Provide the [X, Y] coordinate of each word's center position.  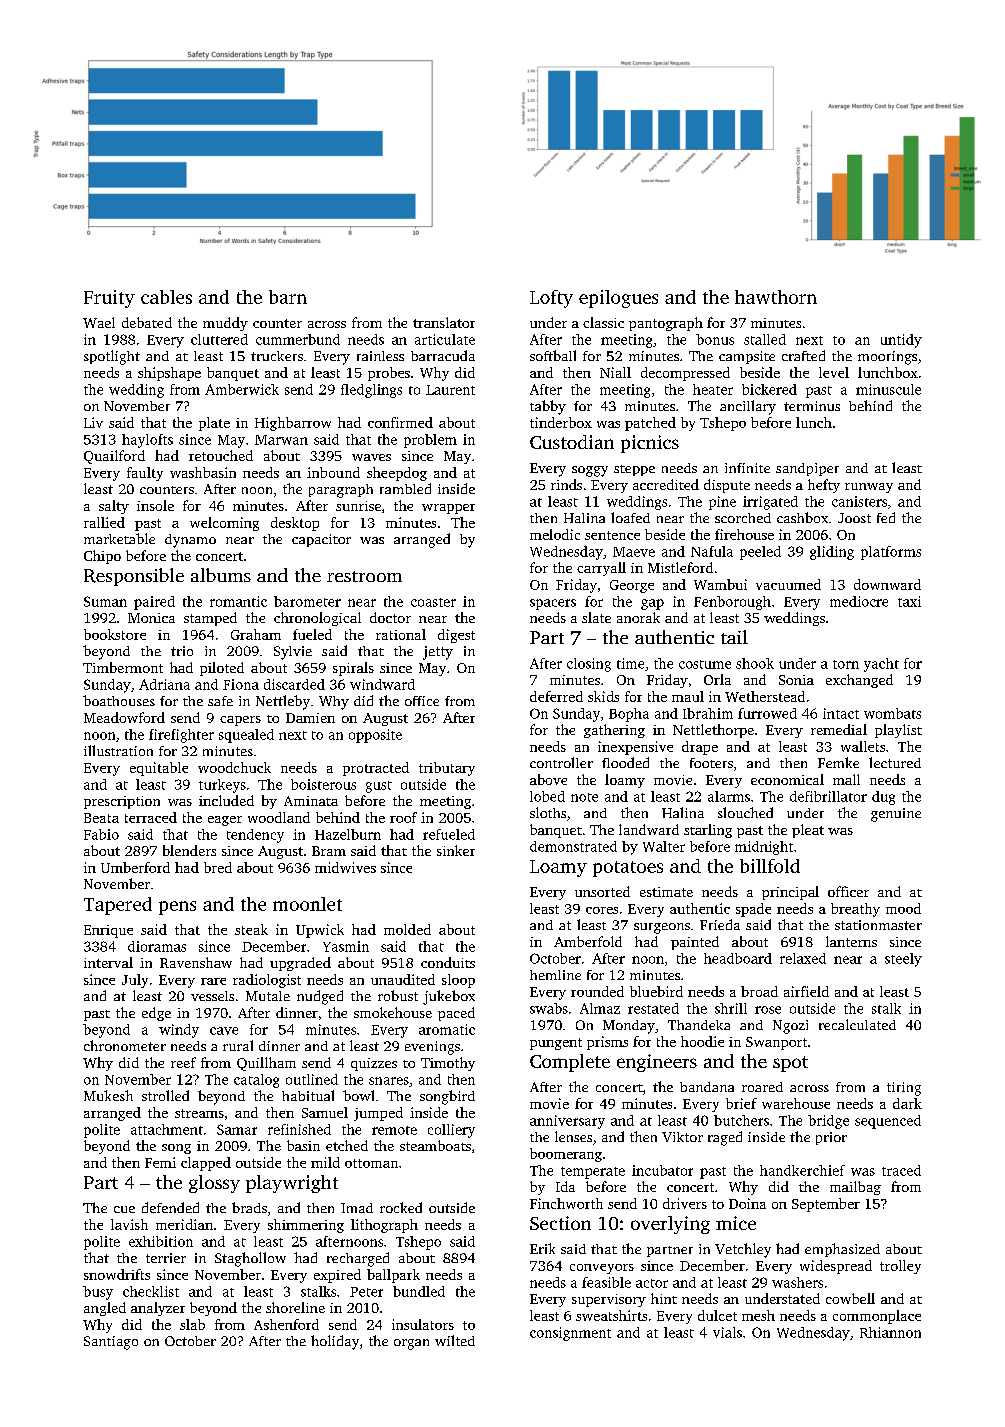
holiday [335, 1342]
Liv [93, 422]
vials [727, 1332]
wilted [455, 1340]
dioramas [157, 946]
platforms [891, 553]
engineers [657, 1063]
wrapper [448, 509]
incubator [662, 1170]
